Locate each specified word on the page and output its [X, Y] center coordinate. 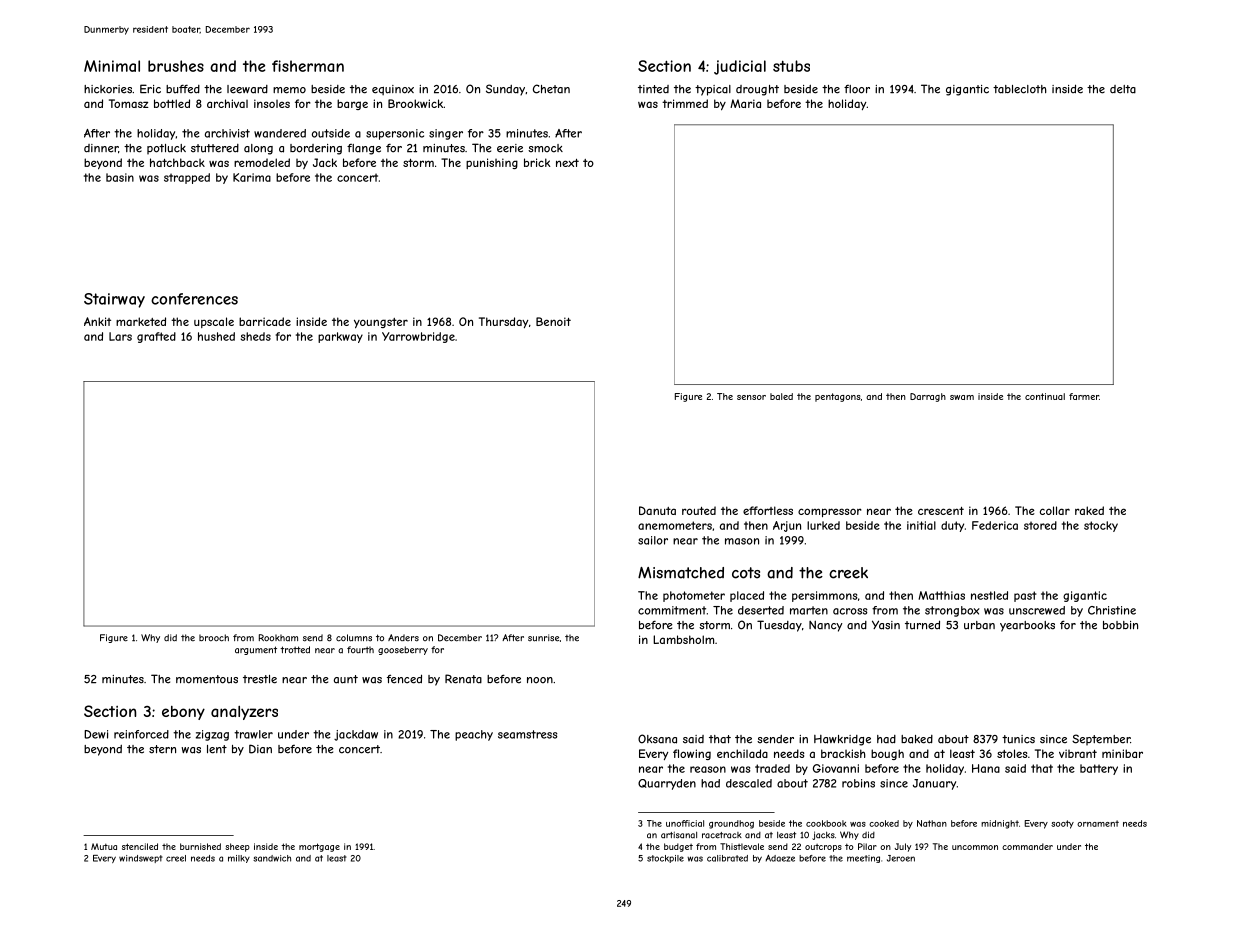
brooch [214, 638]
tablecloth [1020, 89]
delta [1123, 89]
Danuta [657, 510]
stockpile [665, 859]
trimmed [685, 103]
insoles [272, 103]
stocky [1101, 526]
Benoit [553, 321]
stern [162, 749]
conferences [194, 299]
